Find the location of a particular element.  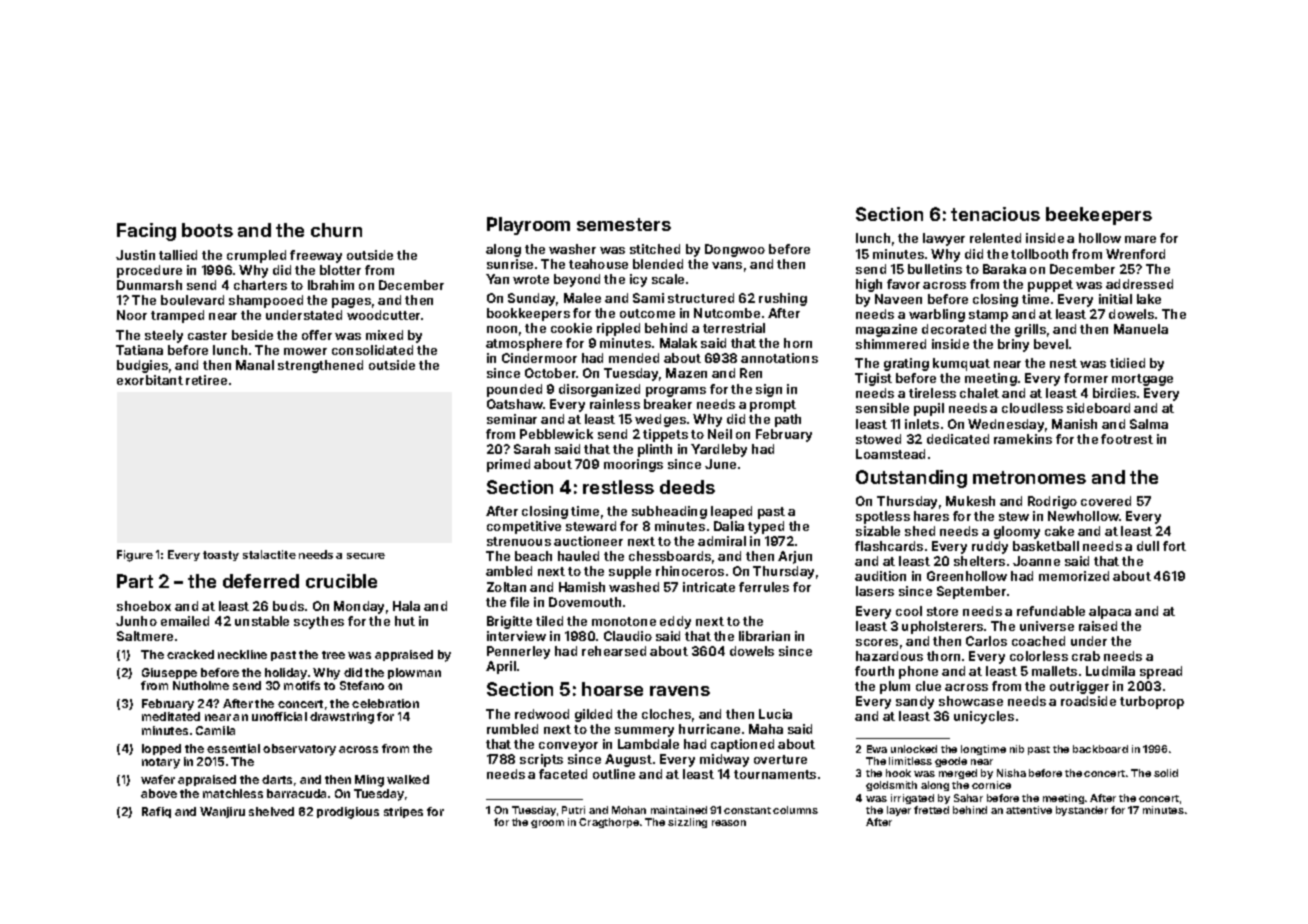

chalet is located at coordinates (979, 393).
